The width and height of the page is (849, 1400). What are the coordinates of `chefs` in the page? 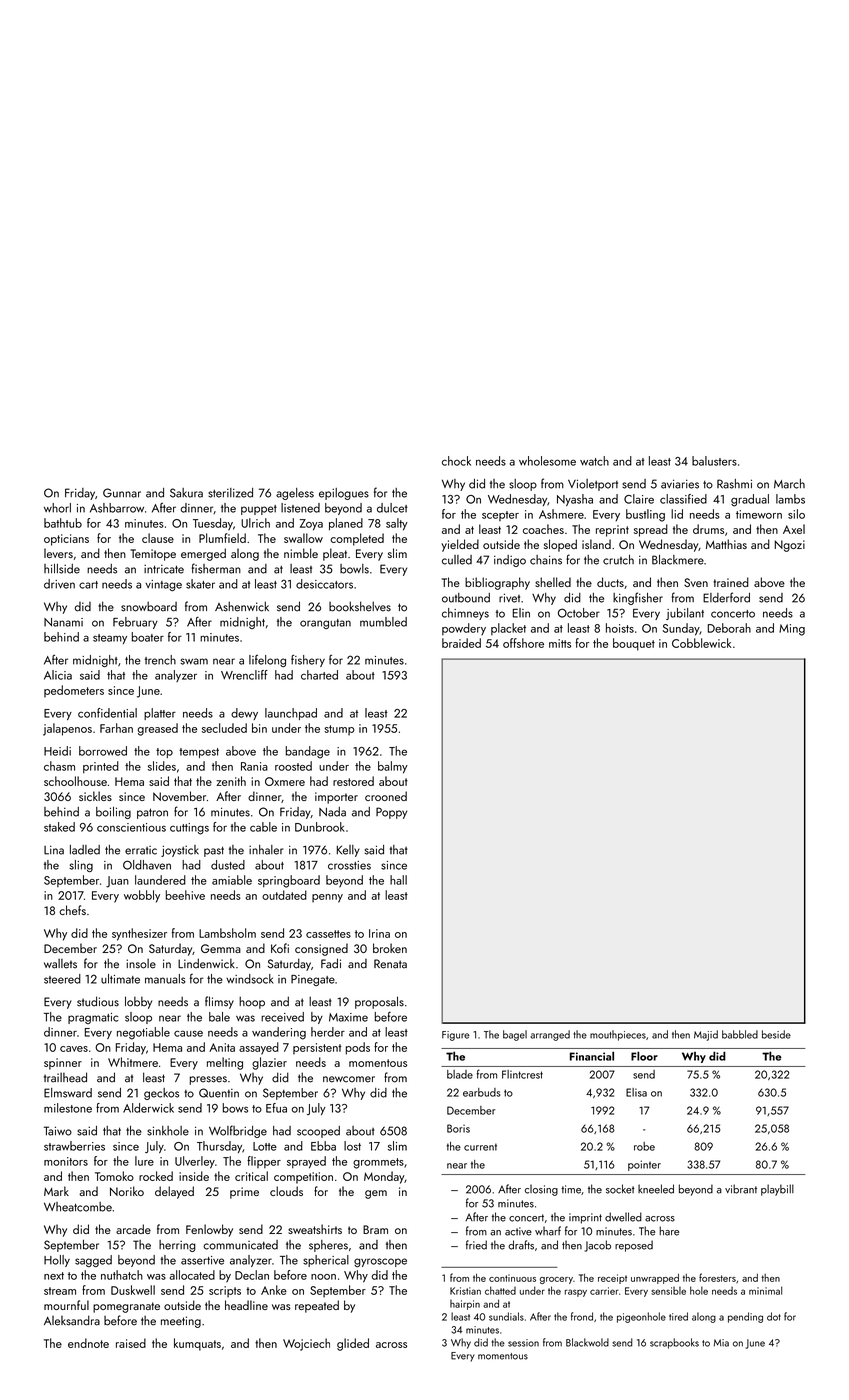 It's located at (72, 910).
